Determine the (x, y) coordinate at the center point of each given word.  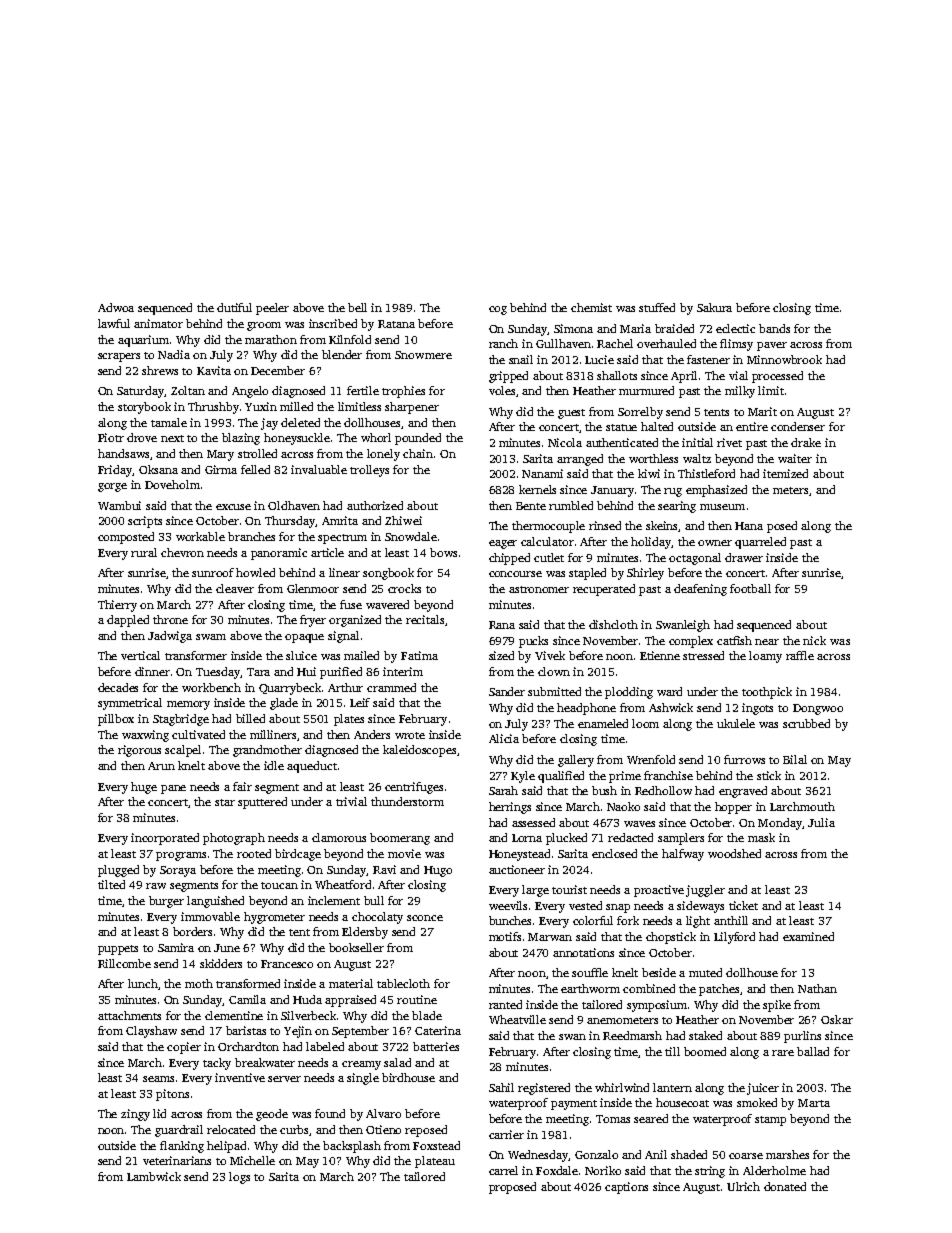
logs (239, 1178)
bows (443, 552)
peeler (272, 309)
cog (498, 310)
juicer (763, 1089)
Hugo (438, 871)
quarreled (760, 543)
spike (777, 1006)
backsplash (352, 1147)
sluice (301, 655)
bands (774, 328)
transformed (248, 983)
